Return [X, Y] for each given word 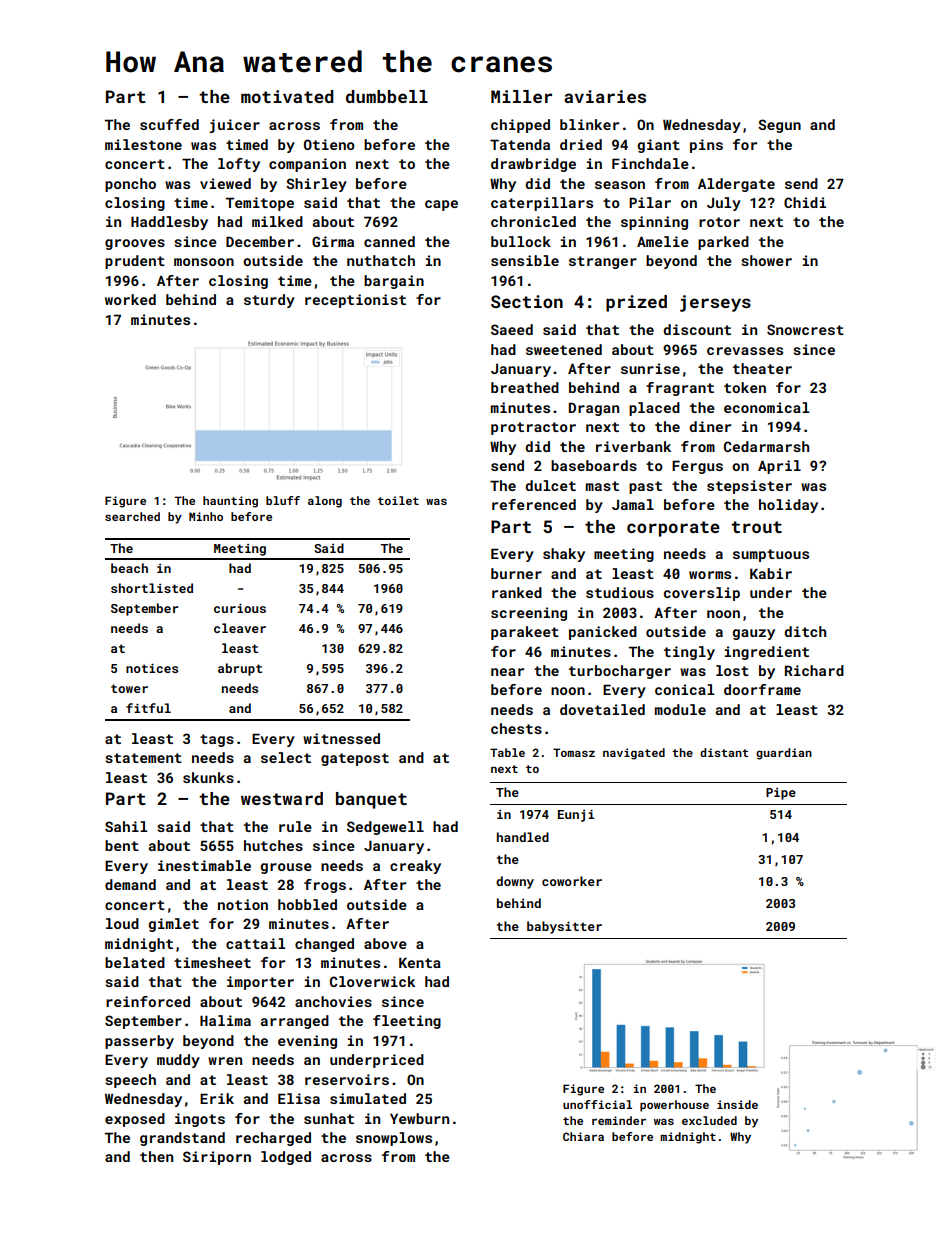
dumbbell [387, 96]
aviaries [605, 96]
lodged [286, 1158]
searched [132, 516]
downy [515, 882]
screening [529, 614]
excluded [709, 1120]
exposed [135, 1120]
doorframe [762, 689]
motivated [287, 96]
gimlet [173, 925]
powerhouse [674, 1106]
